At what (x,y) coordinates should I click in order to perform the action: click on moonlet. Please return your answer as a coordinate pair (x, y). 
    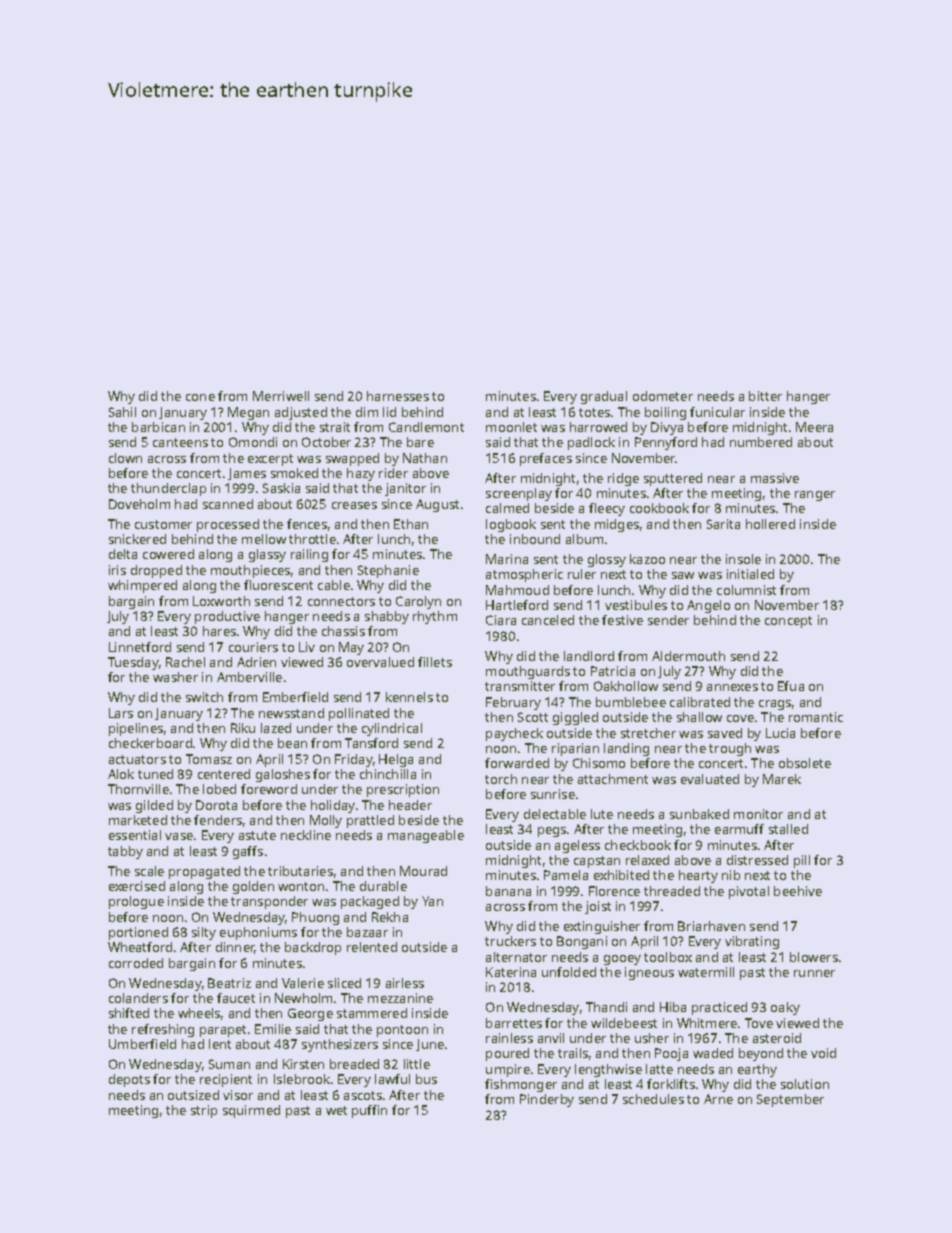
    Looking at the image, I should click on (511, 427).
